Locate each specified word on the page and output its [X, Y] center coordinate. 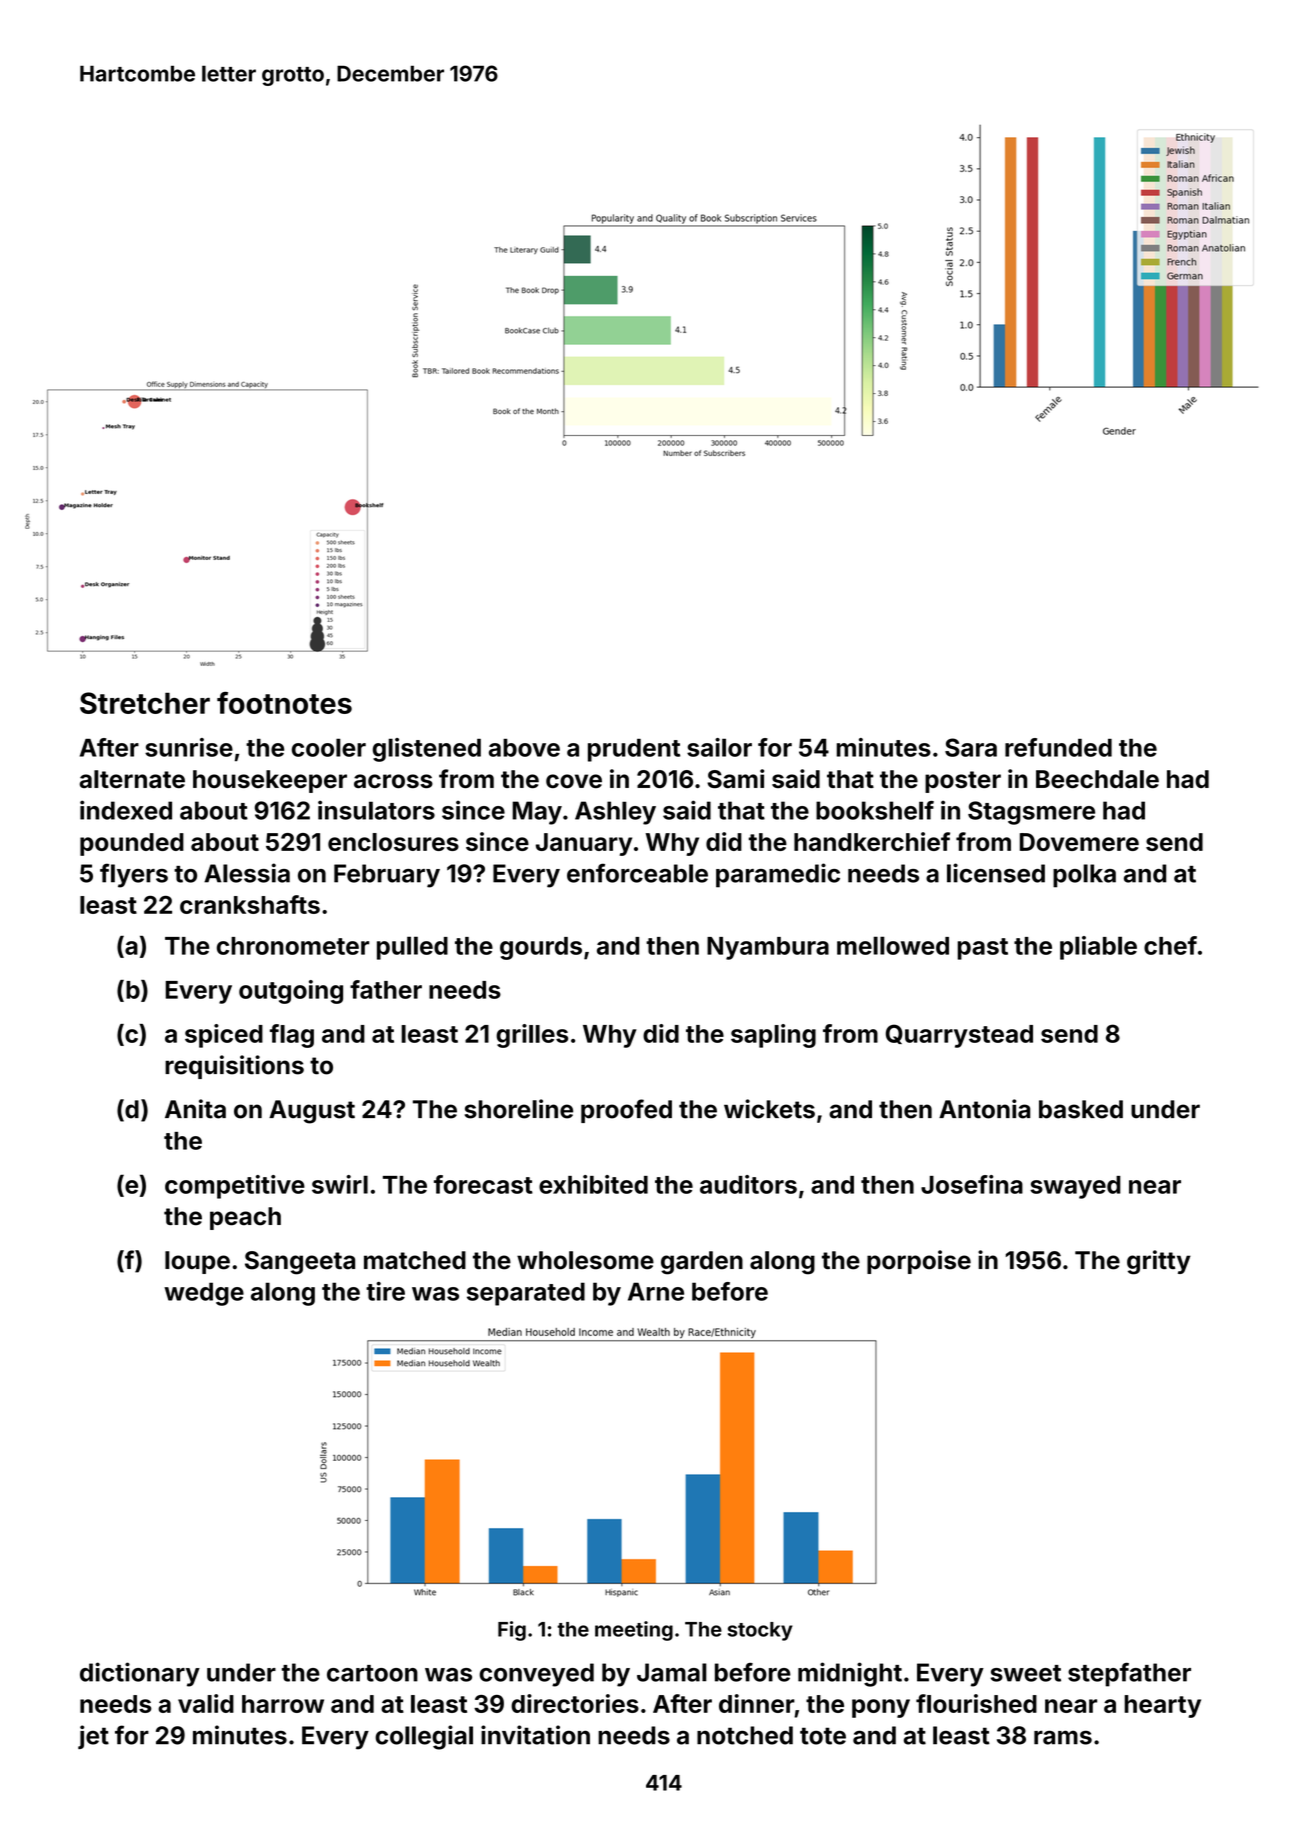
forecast [483, 1184]
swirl [340, 1184]
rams [1063, 1737]
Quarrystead [959, 1036]
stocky [760, 1631]
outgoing [291, 992]
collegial [424, 1737]
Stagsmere [1031, 813]
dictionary [140, 1674]
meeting [634, 1631]
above [524, 748]
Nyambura [768, 948]
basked [1081, 1109]
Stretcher [145, 703]
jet [93, 1737]
